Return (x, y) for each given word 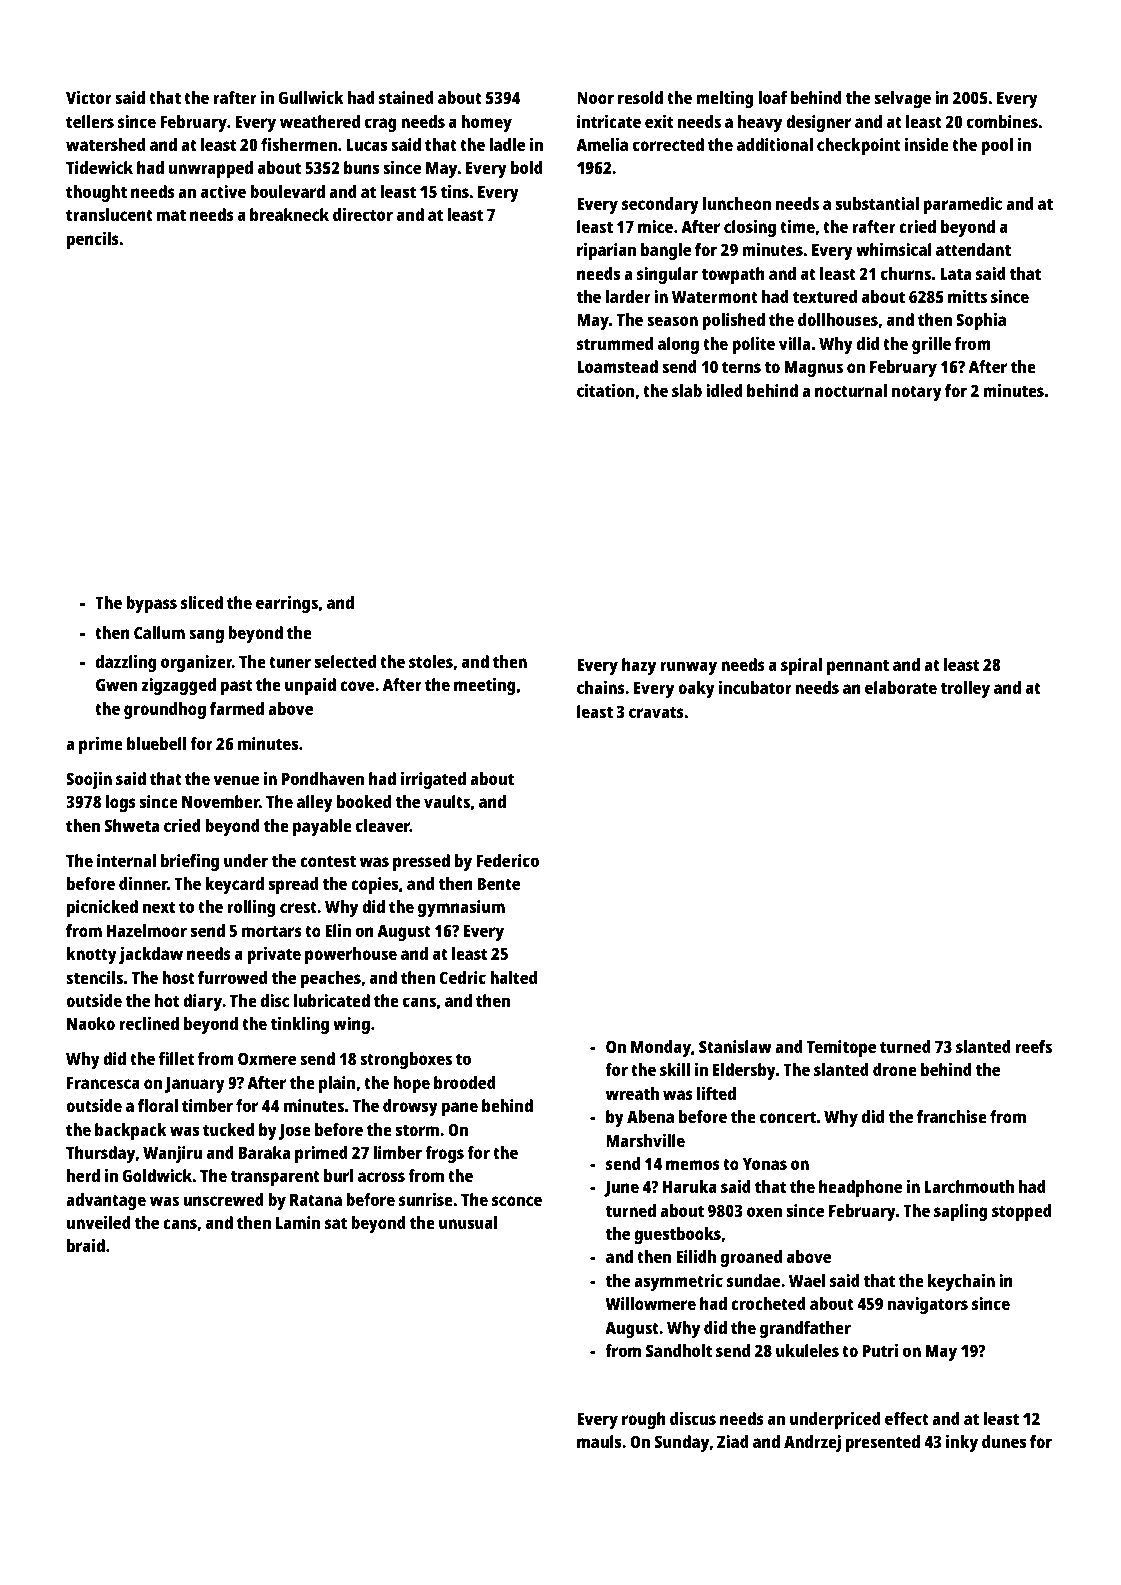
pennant (858, 667)
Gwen (116, 685)
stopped (1022, 1212)
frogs (444, 1154)
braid (86, 1245)
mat (171, 215)
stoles (431, 661)
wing (351, 1025)
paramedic (962, 205)
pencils (93, 240)
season (672, 321)
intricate (609, 121)
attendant (973, 249)
